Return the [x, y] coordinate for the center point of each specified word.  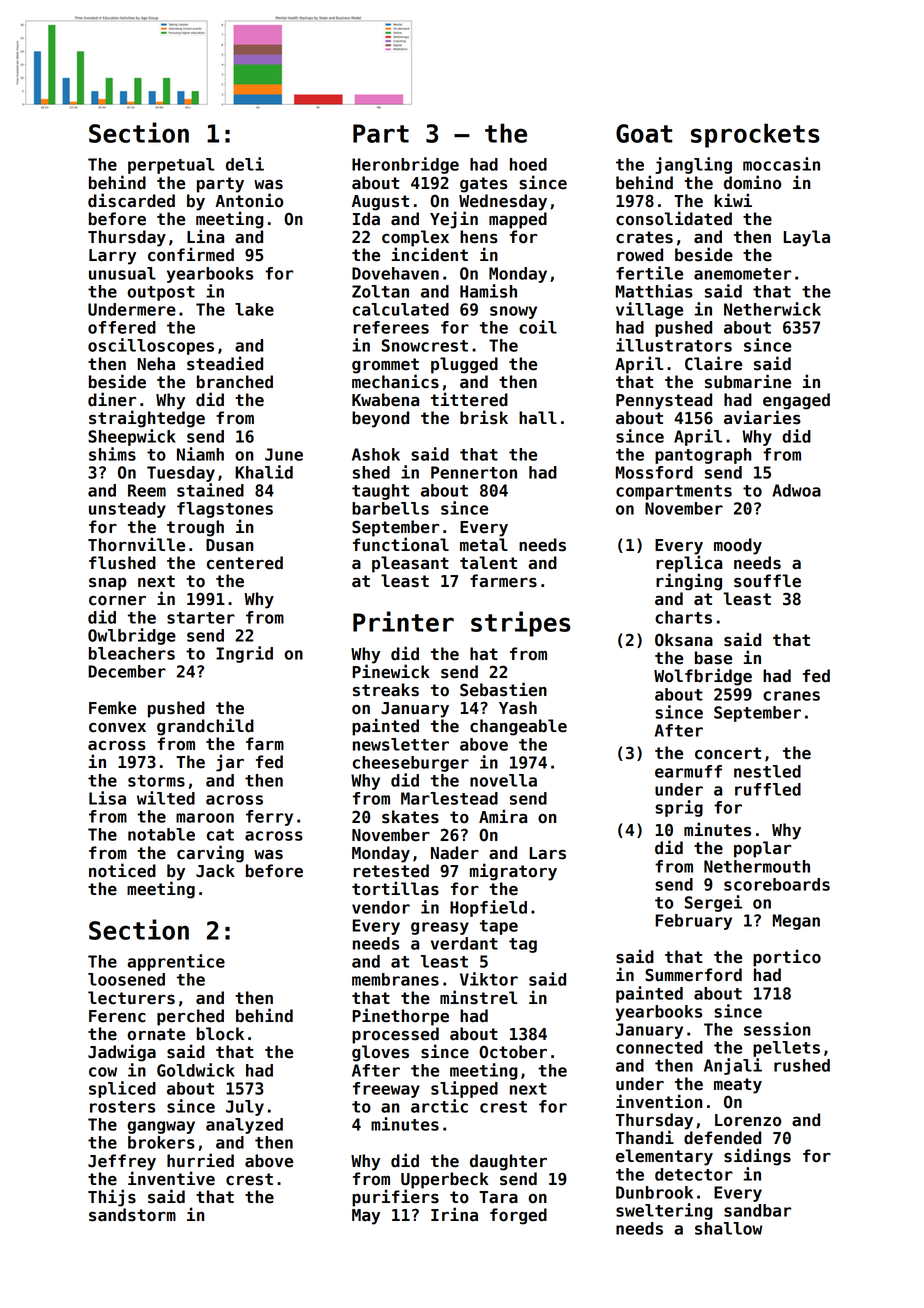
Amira [503, 816]
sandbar [757, 1210]
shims [112, 454]
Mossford [654, 472]
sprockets [755, 135]
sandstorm [132, 1215]
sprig [679, 808]
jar [230, 763]
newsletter [401, 744]
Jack [215, 871]
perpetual [171, 166]
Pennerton [474, 472]
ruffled [768, 789]
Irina [454, 1214]
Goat [644, 133]
